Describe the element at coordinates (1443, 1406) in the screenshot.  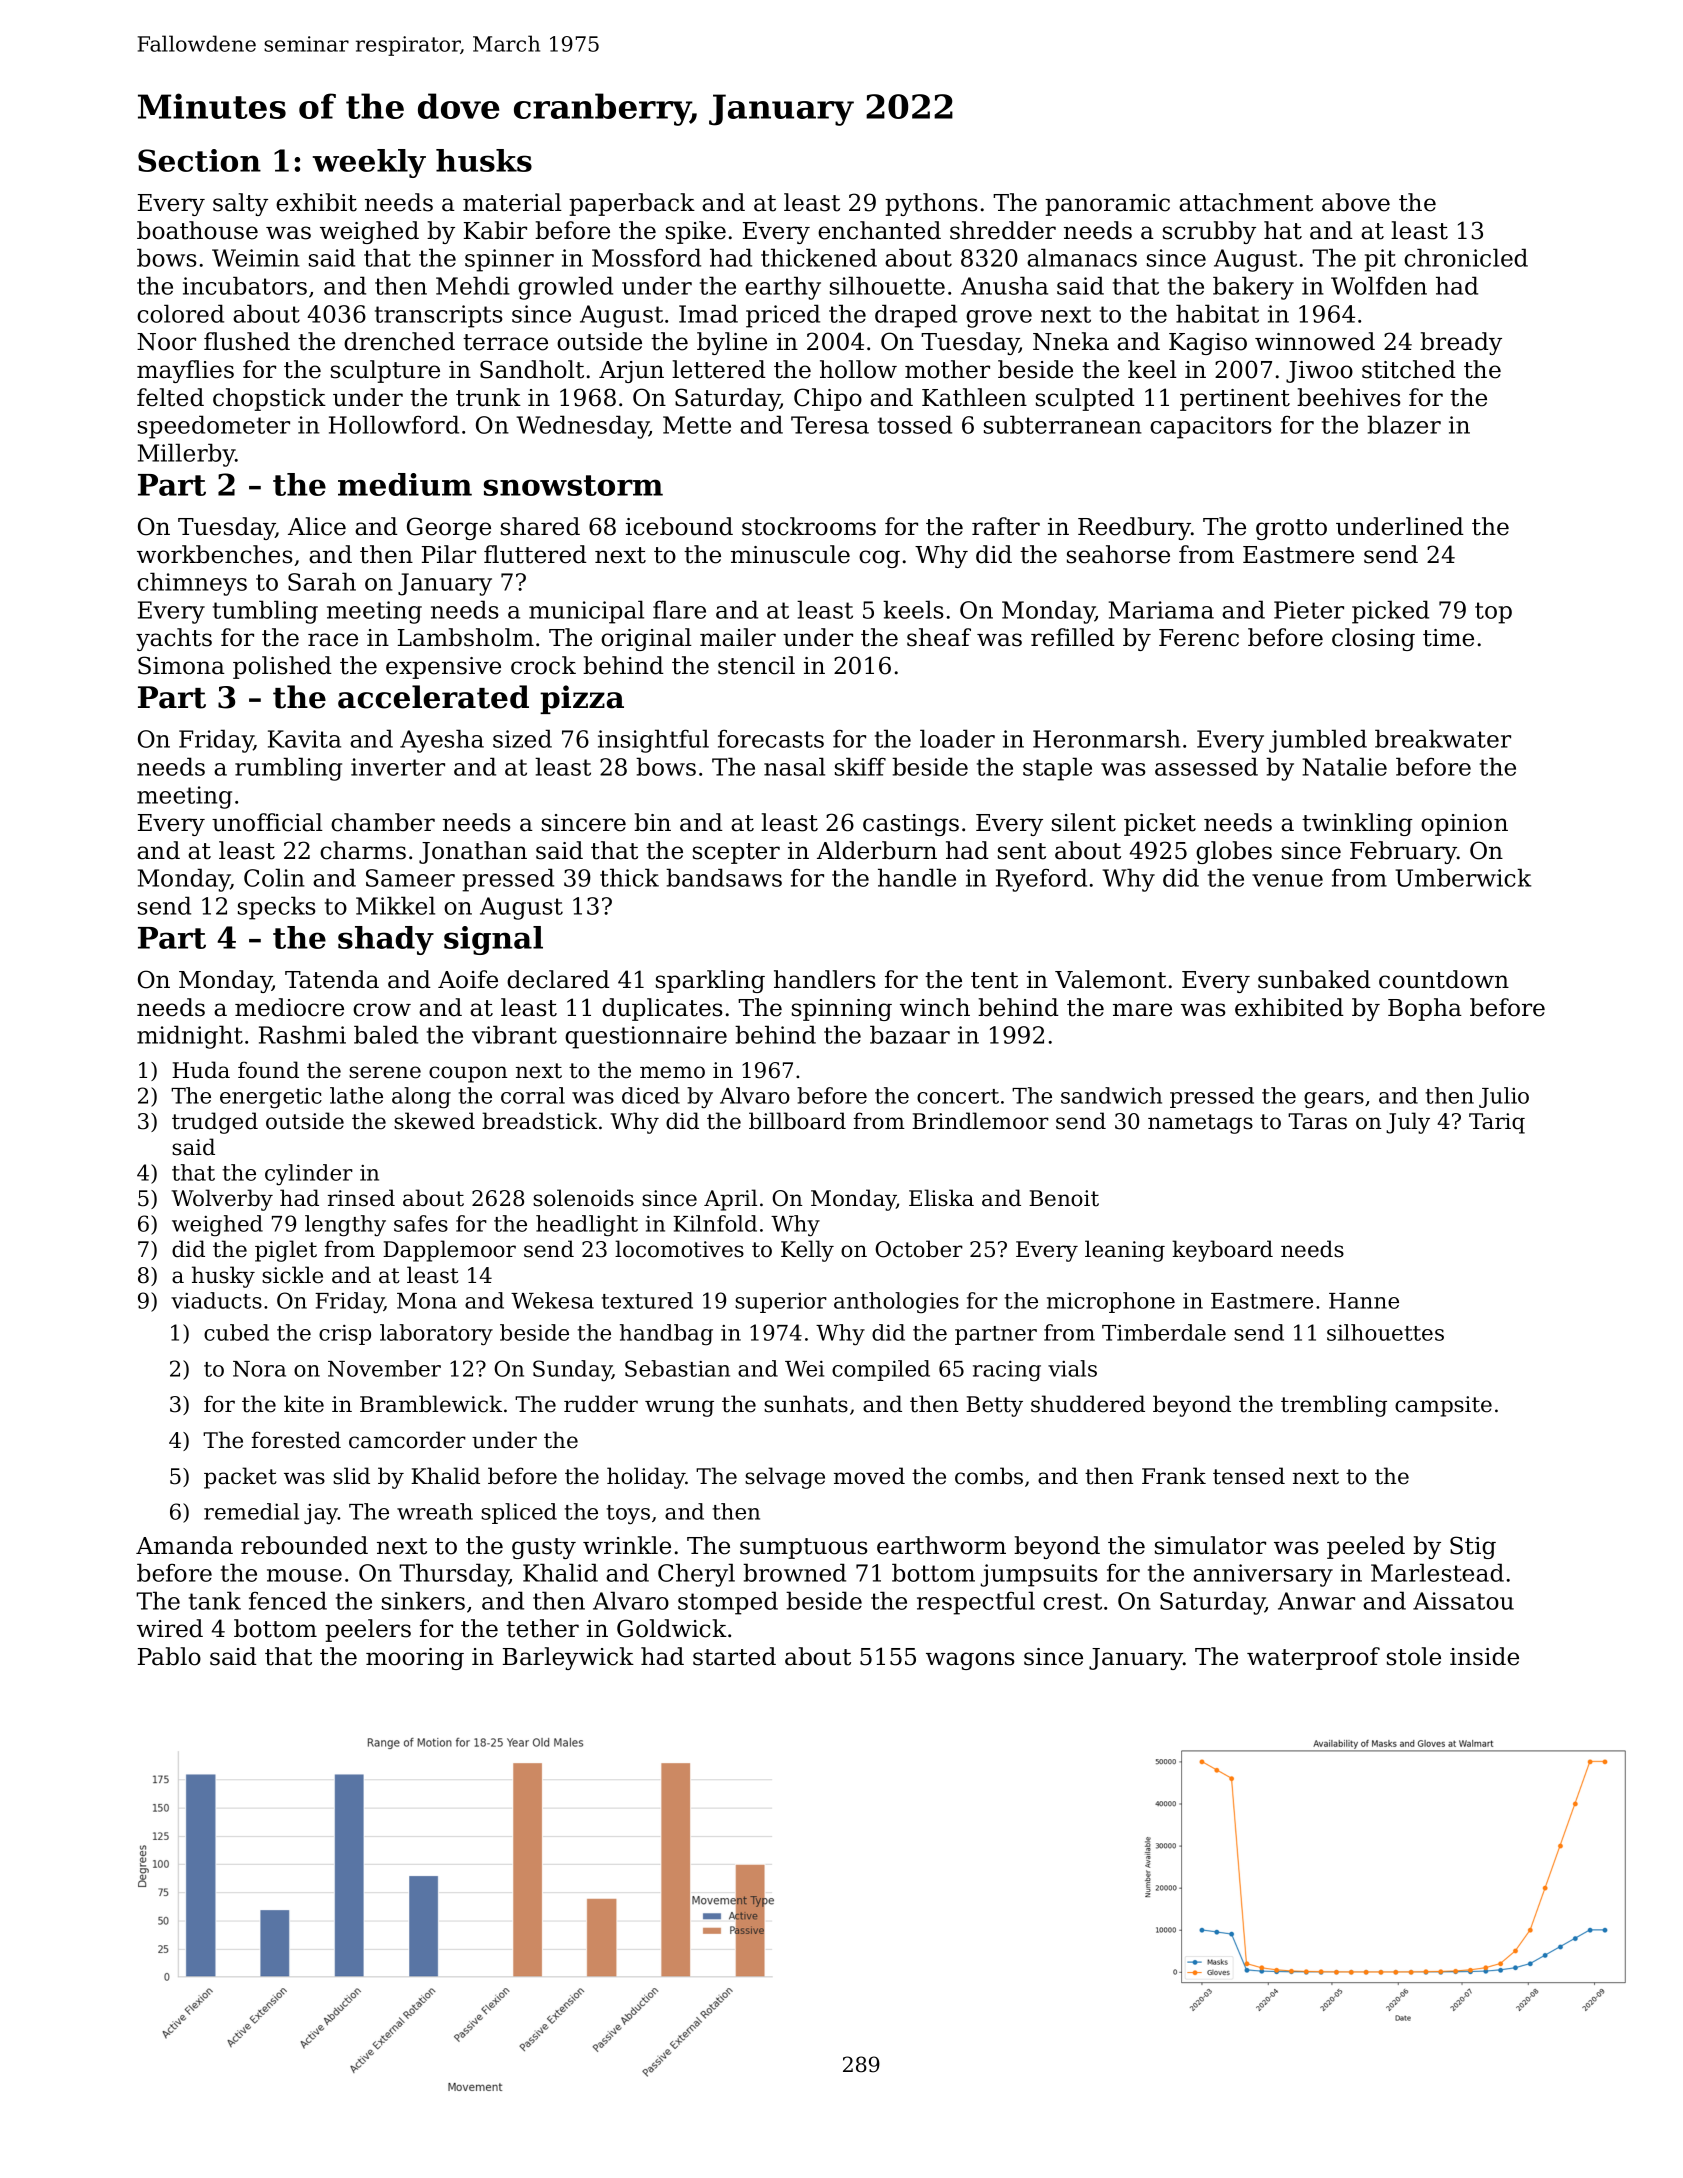
I see `campsite` at that location.
